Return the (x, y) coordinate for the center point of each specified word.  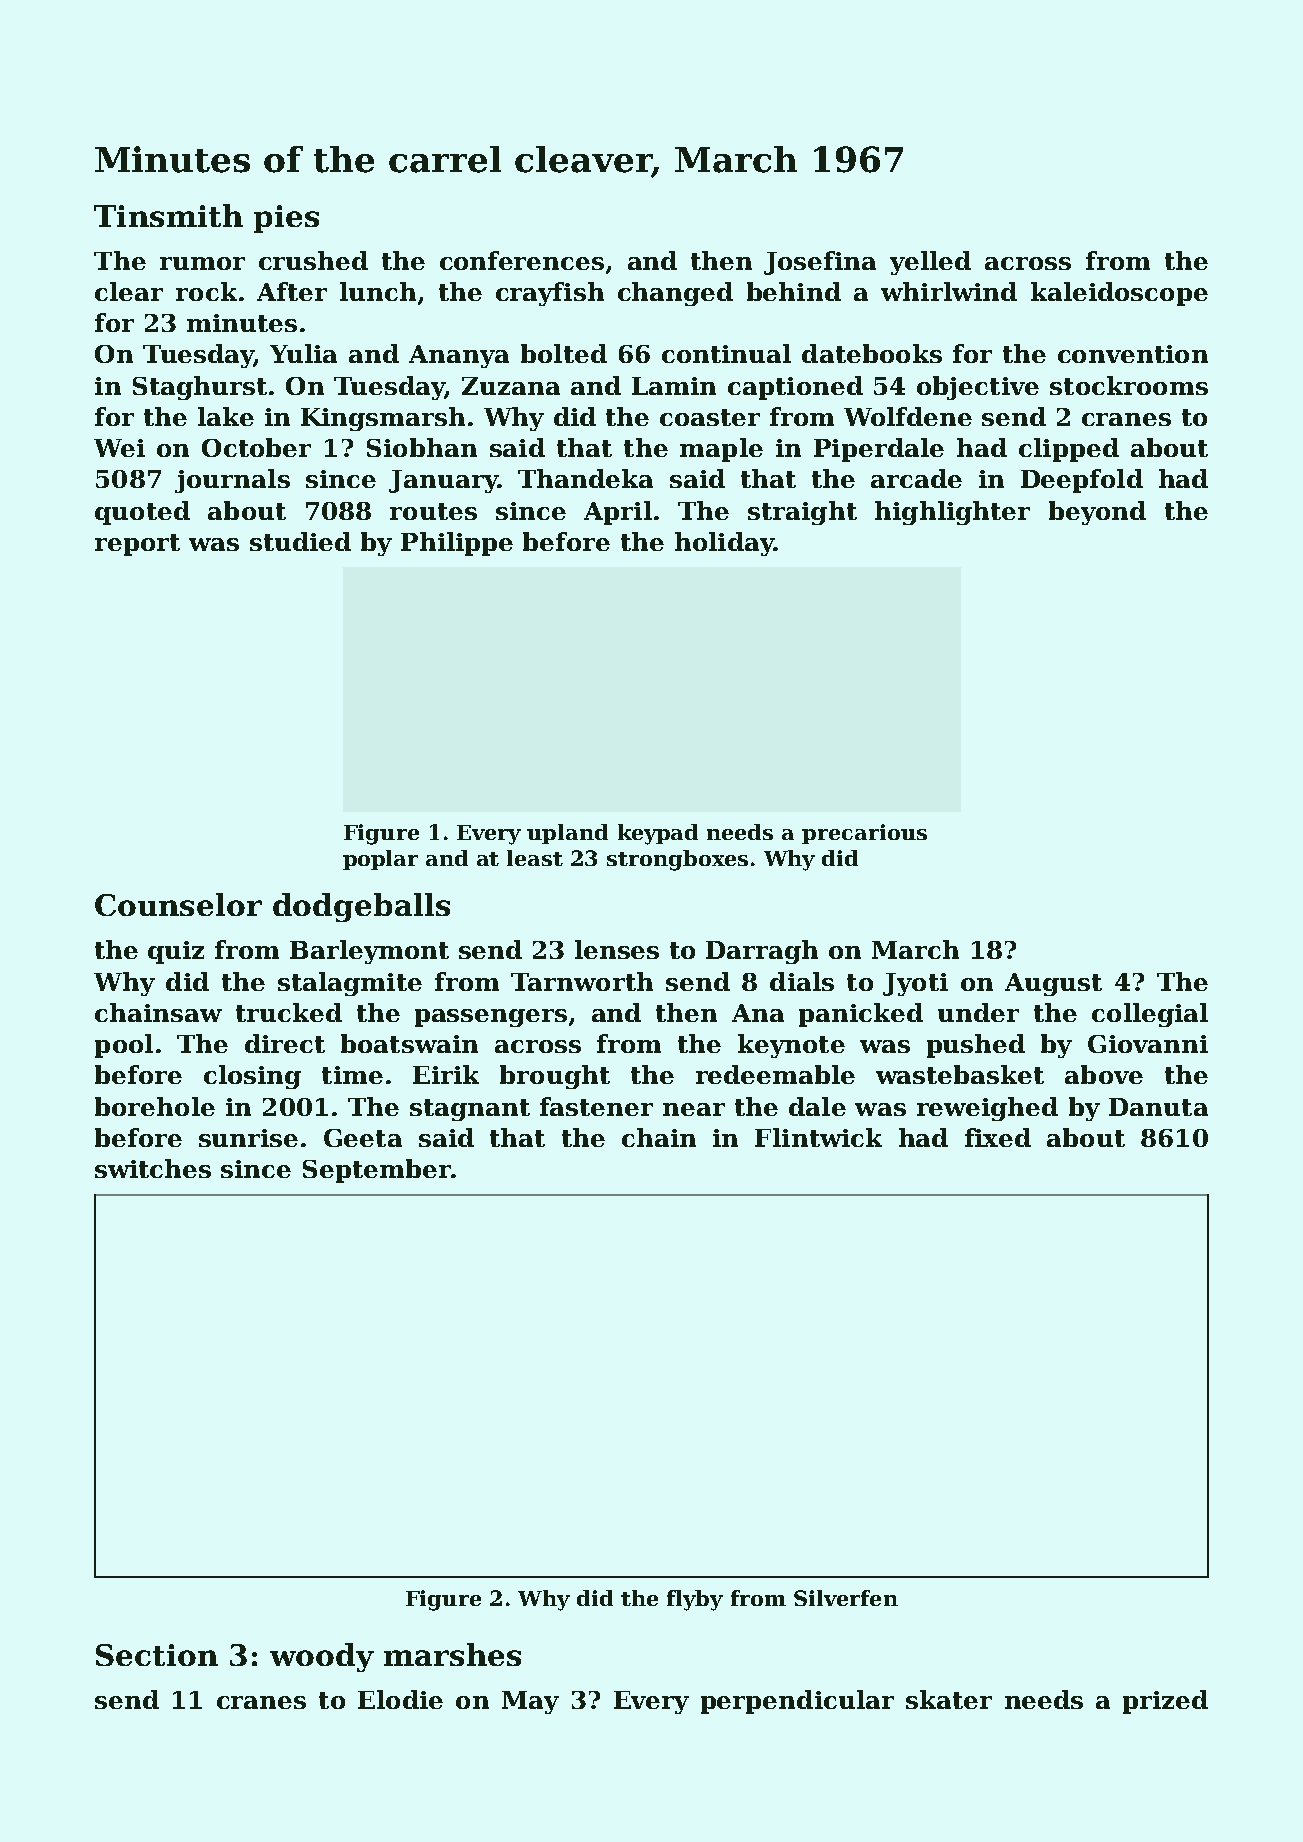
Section (157, 1655)
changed (675, 294)
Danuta (1158, 1107)
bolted (564, 353)
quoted (142, 513)
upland (567, 834)
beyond (1097, 513)
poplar (380, 860)
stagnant (470, 1110)
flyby (695, 1600)
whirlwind (949, 291)
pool (124, 1046)
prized (1165, 1702)
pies (286, 219)
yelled (930, 263)
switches (153, 1168)
